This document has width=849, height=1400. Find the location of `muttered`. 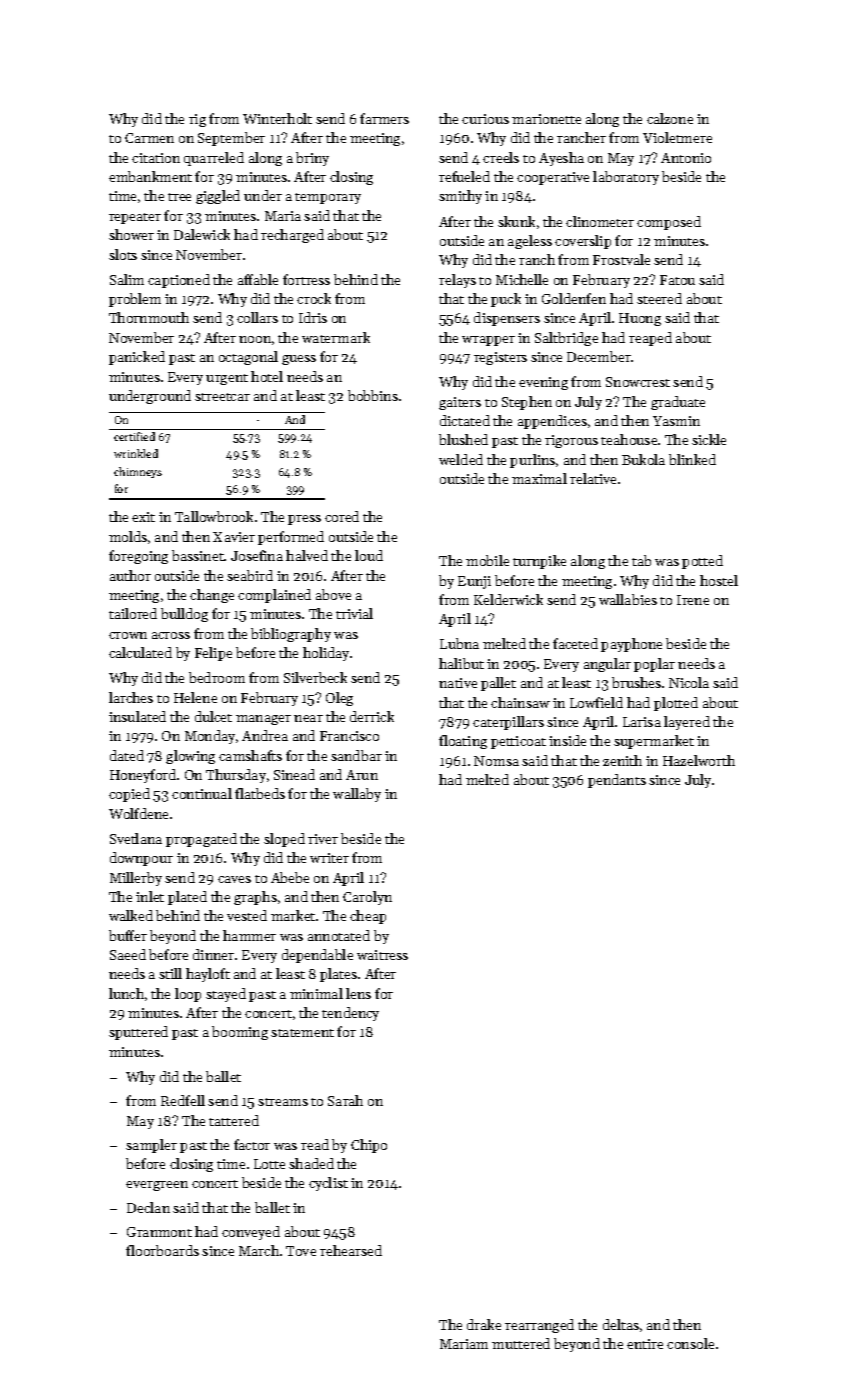

muttered is located at coordinates (521, 1343).
